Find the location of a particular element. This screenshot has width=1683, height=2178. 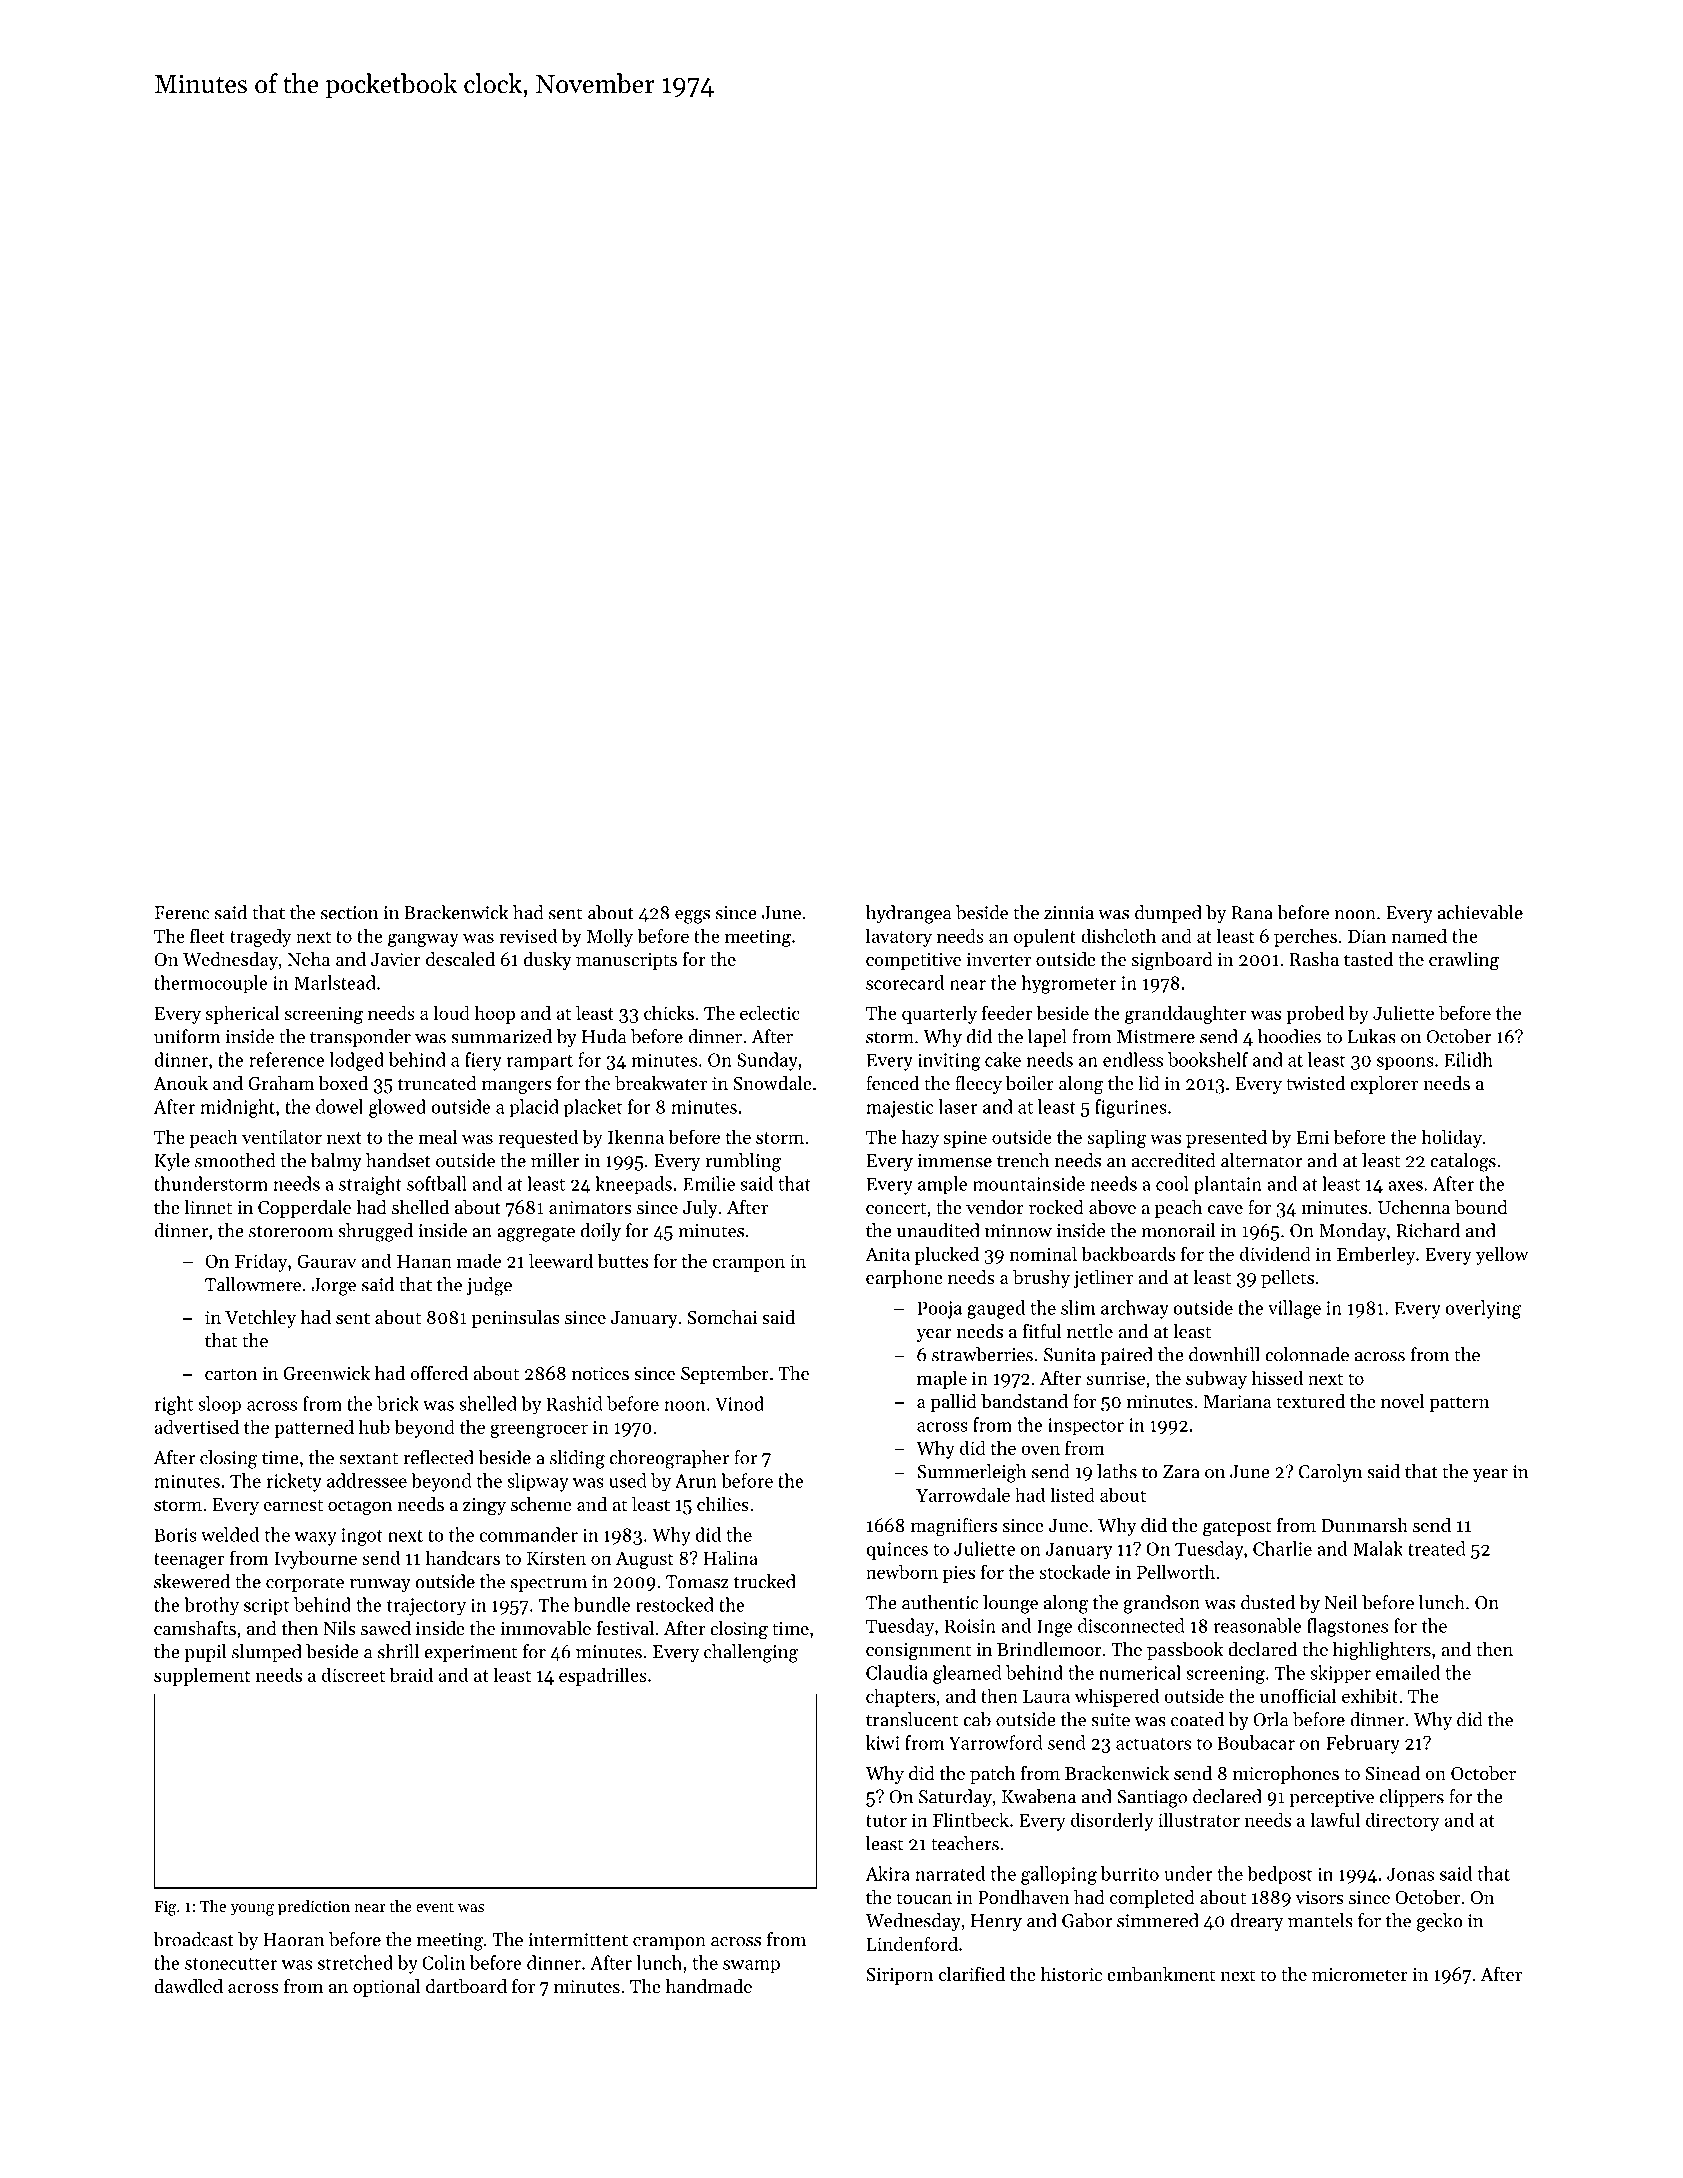

lounge is located at coordinates (1010, 1604).
